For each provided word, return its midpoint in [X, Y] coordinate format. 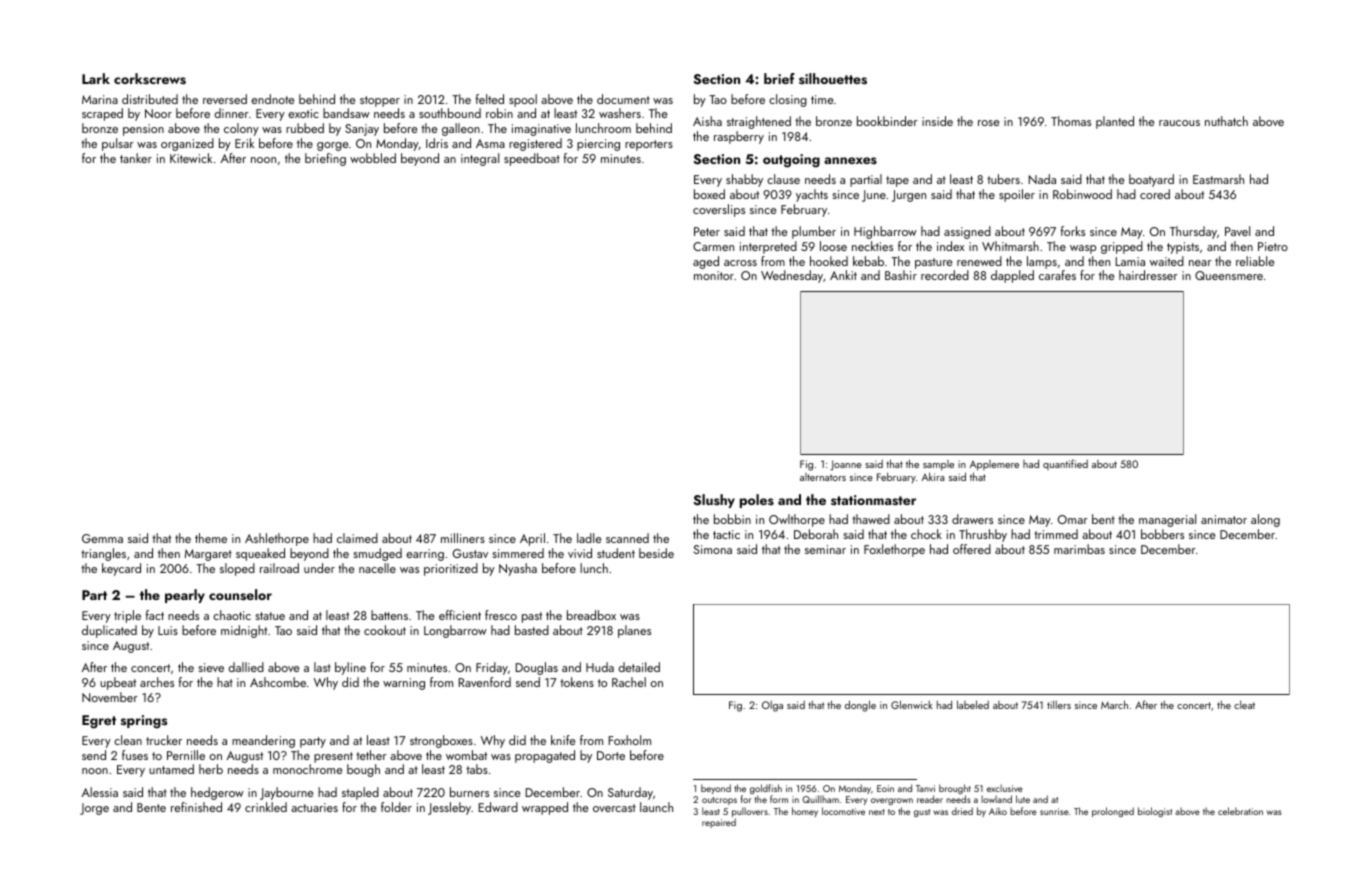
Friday [492, 668]
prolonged [1113, 812]
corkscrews [150, 79]
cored [1155, 194]
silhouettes [833, 79]
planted [1115, 122]
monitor [714, 275]
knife [563, 740]
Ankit [843, 275]
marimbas [1079, 549]
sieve [211, 667]
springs [144, 722]
